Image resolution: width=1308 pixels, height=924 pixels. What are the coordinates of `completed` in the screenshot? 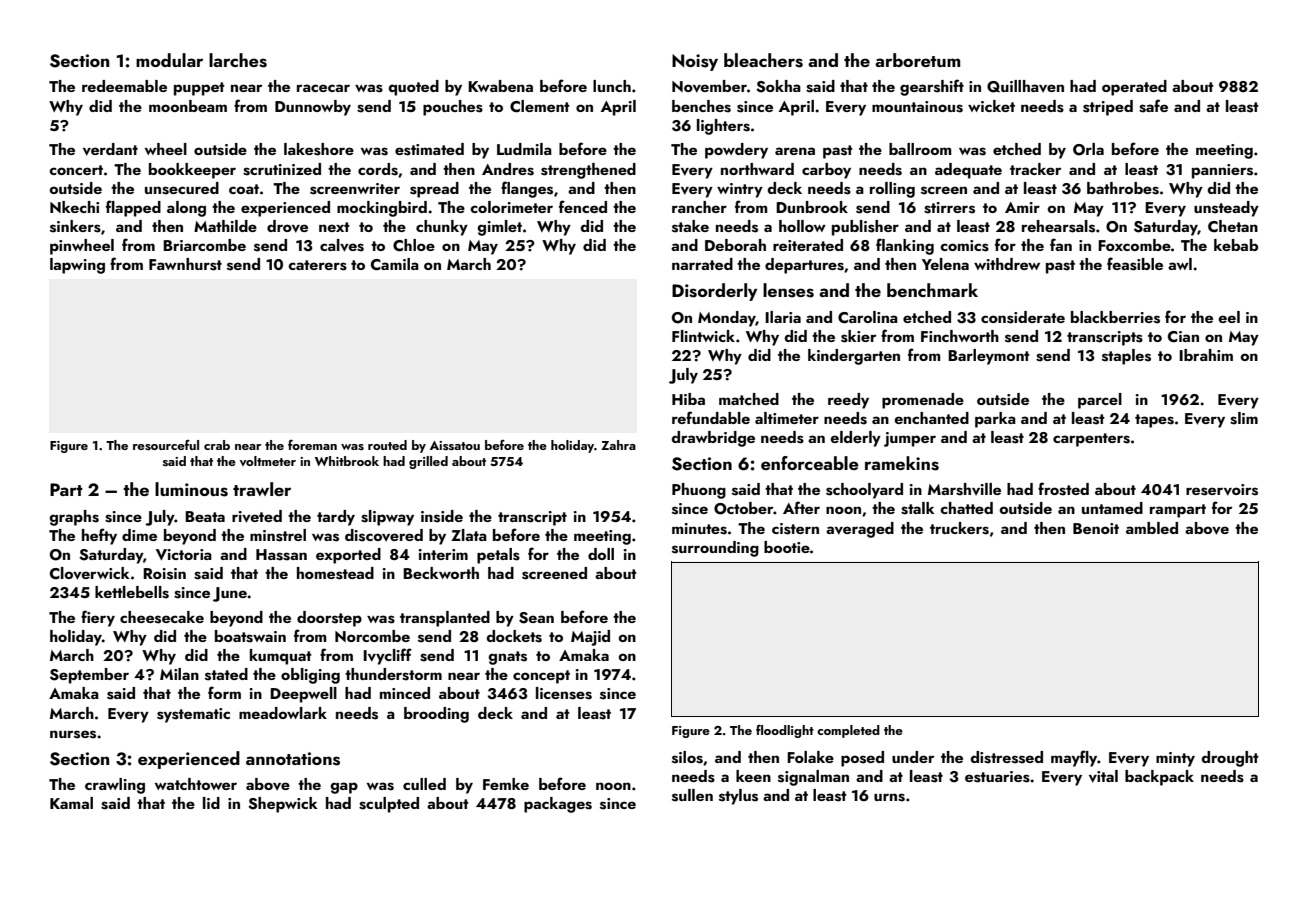 It's located at (848, 731).
